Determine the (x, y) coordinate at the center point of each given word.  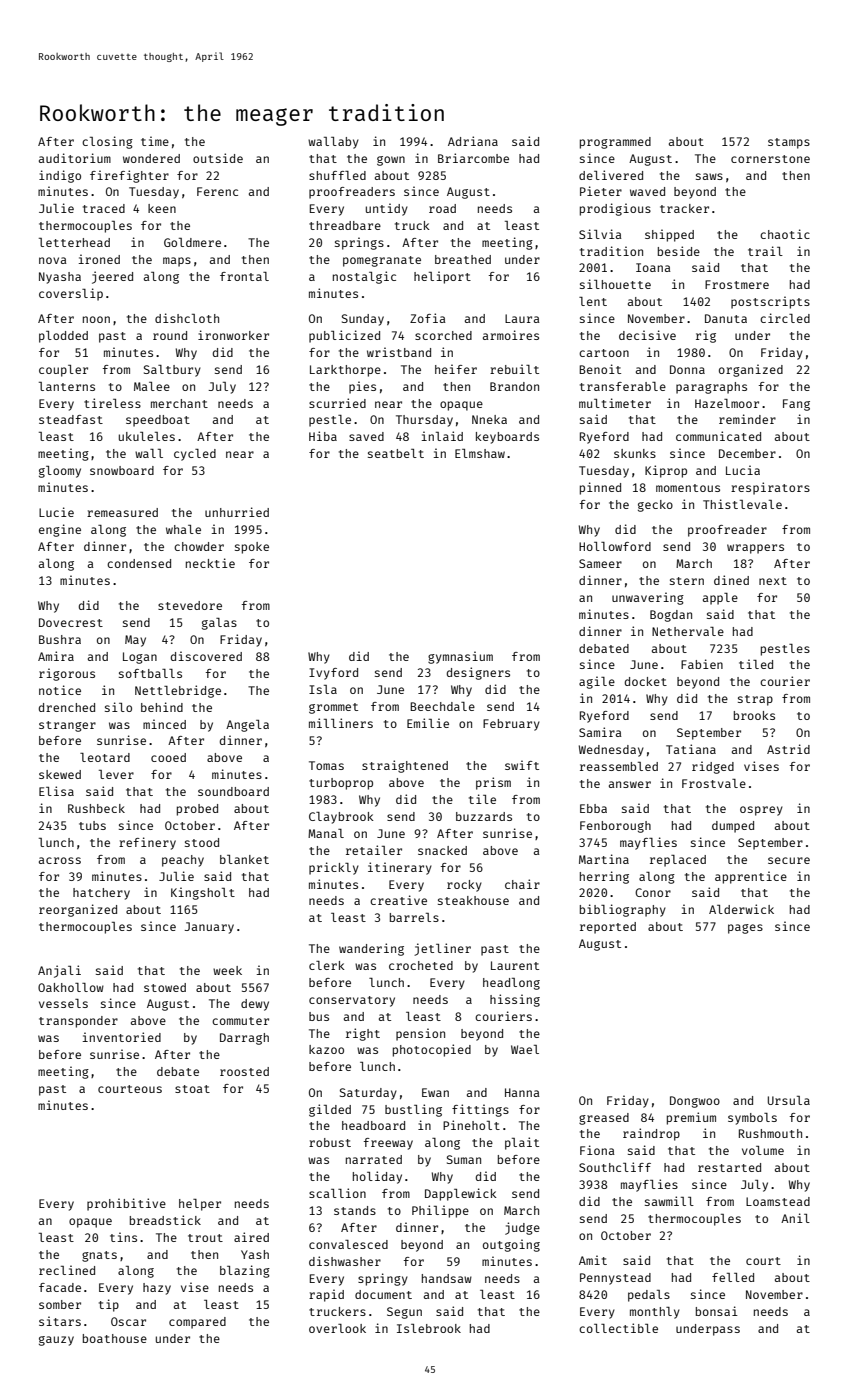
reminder (747, 419)
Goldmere (192, 242)
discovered (206, 656)
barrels (414, 917)
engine (60, 530)
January (209, 928)
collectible (618, 1328)
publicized (344, 336)
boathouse (115, 1338)
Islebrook (429, 1328)
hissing (515, 1000)
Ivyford (333, 674)
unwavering (648, 598)
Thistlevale (742, 504)
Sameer (600, 563)
